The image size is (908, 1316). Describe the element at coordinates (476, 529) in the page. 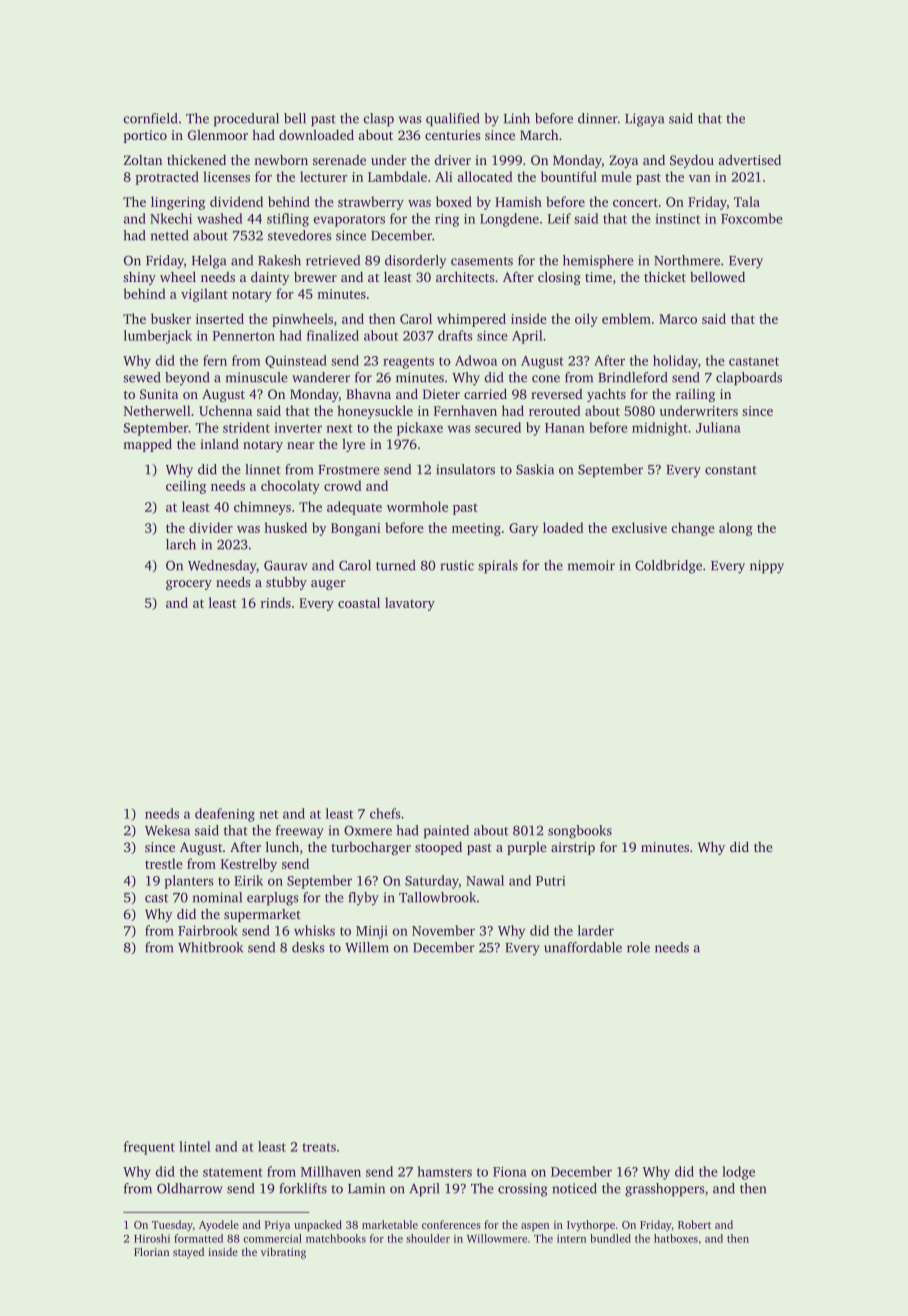

I see `meeting` at that location.
